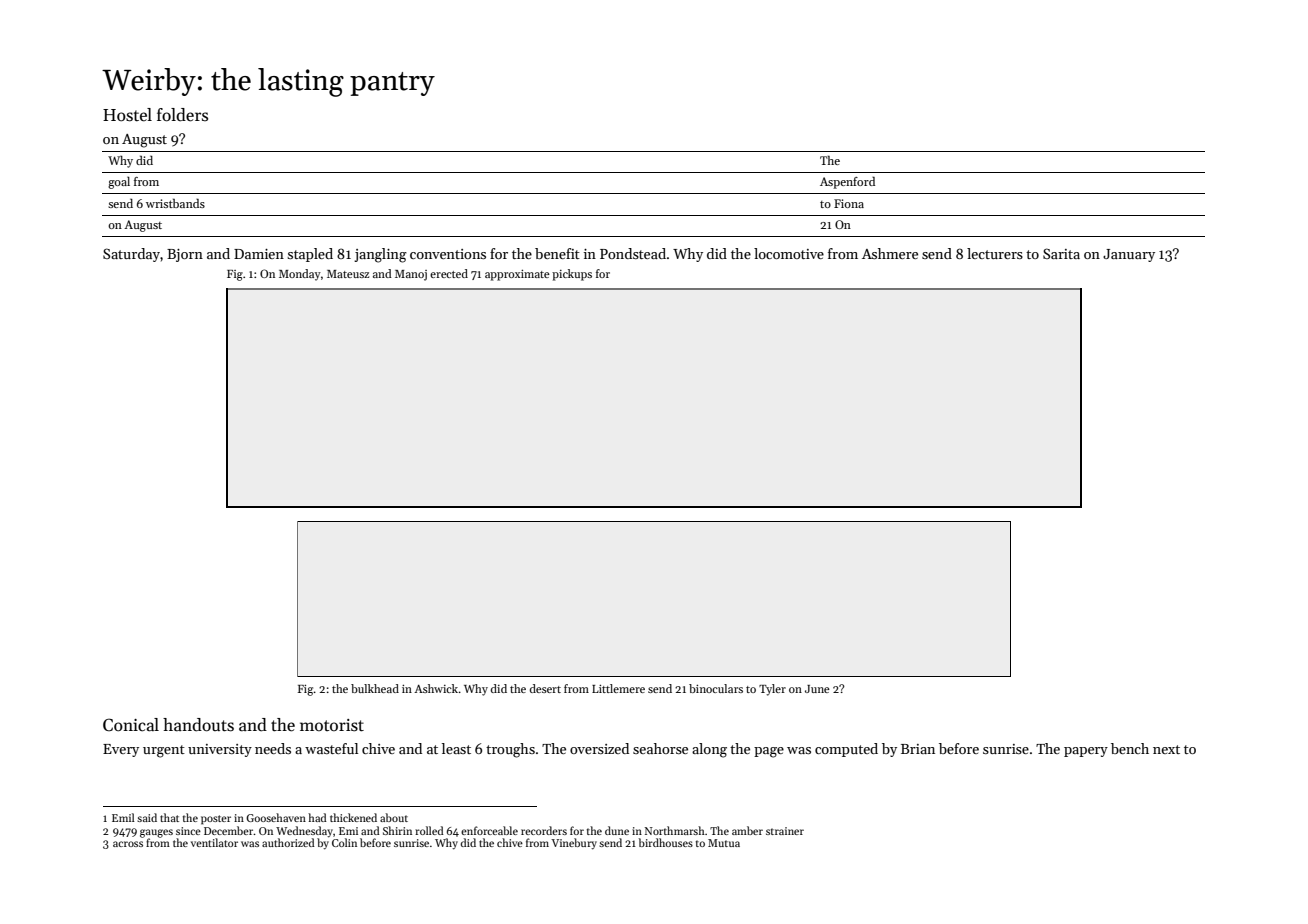  Describe the element at coordinates (847, 182) in the image. I see `Aspenford` at that location.
